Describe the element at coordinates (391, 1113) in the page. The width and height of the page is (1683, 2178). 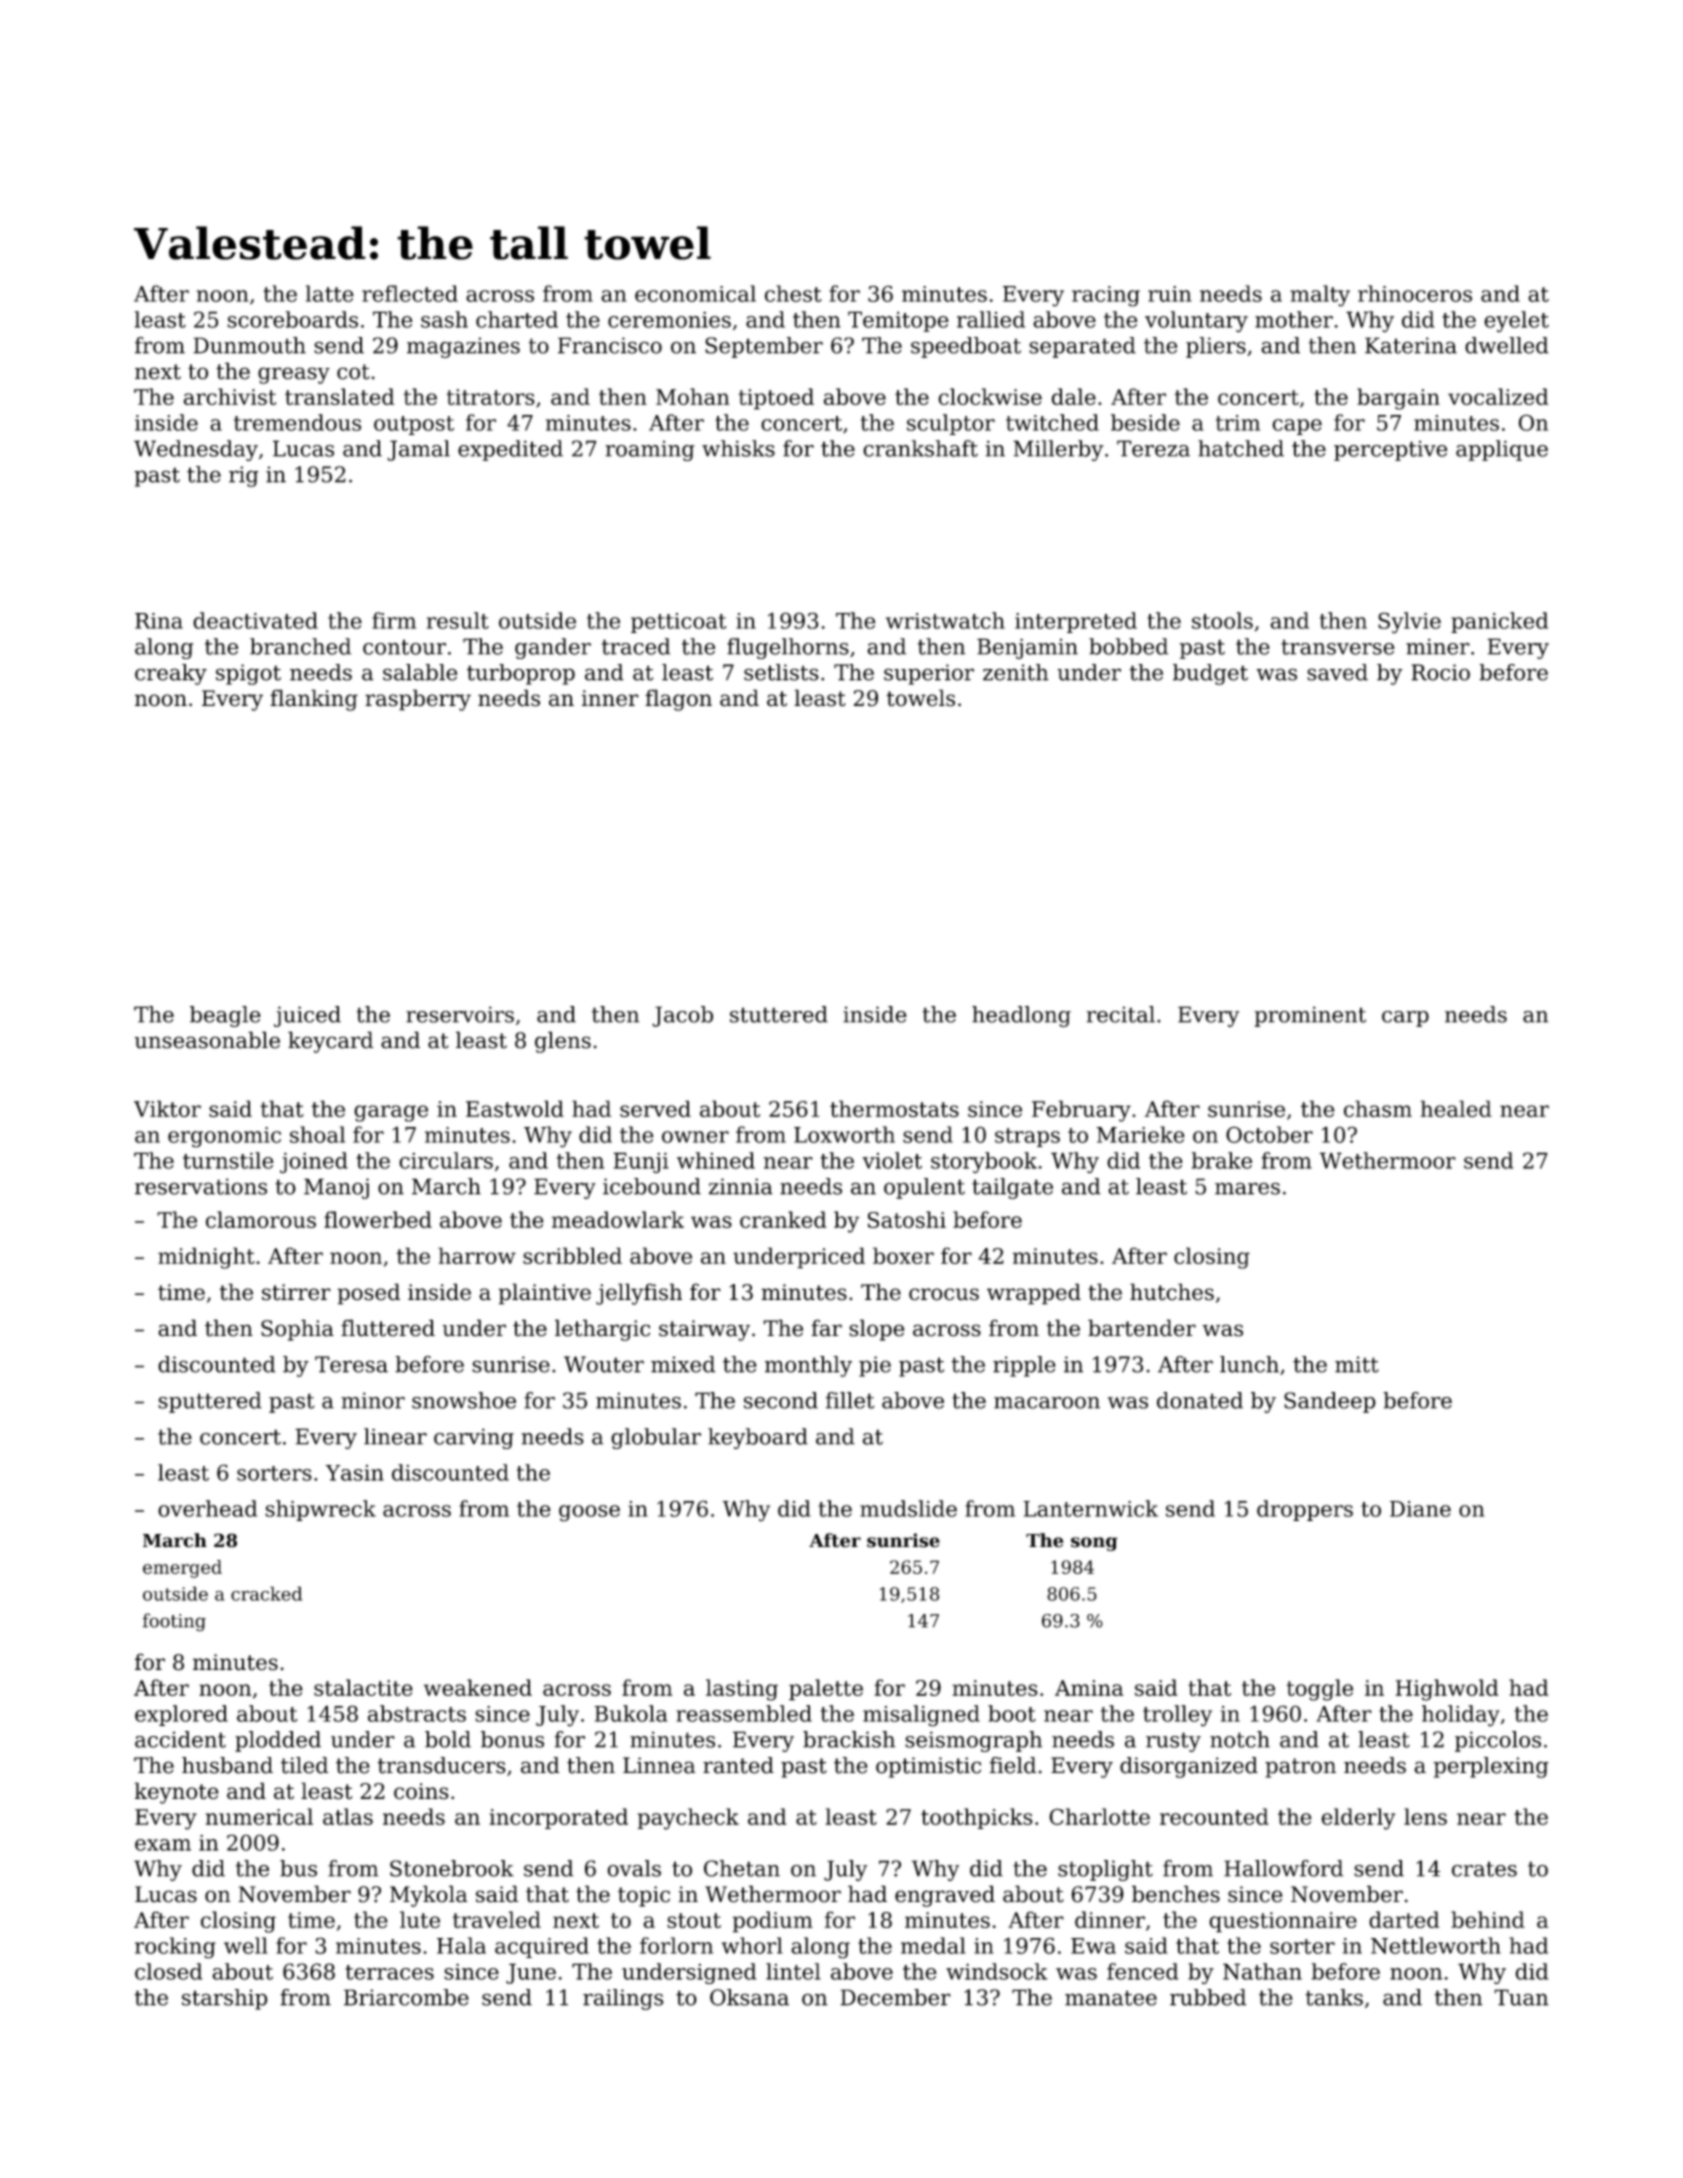
I see `garage` at that location.
